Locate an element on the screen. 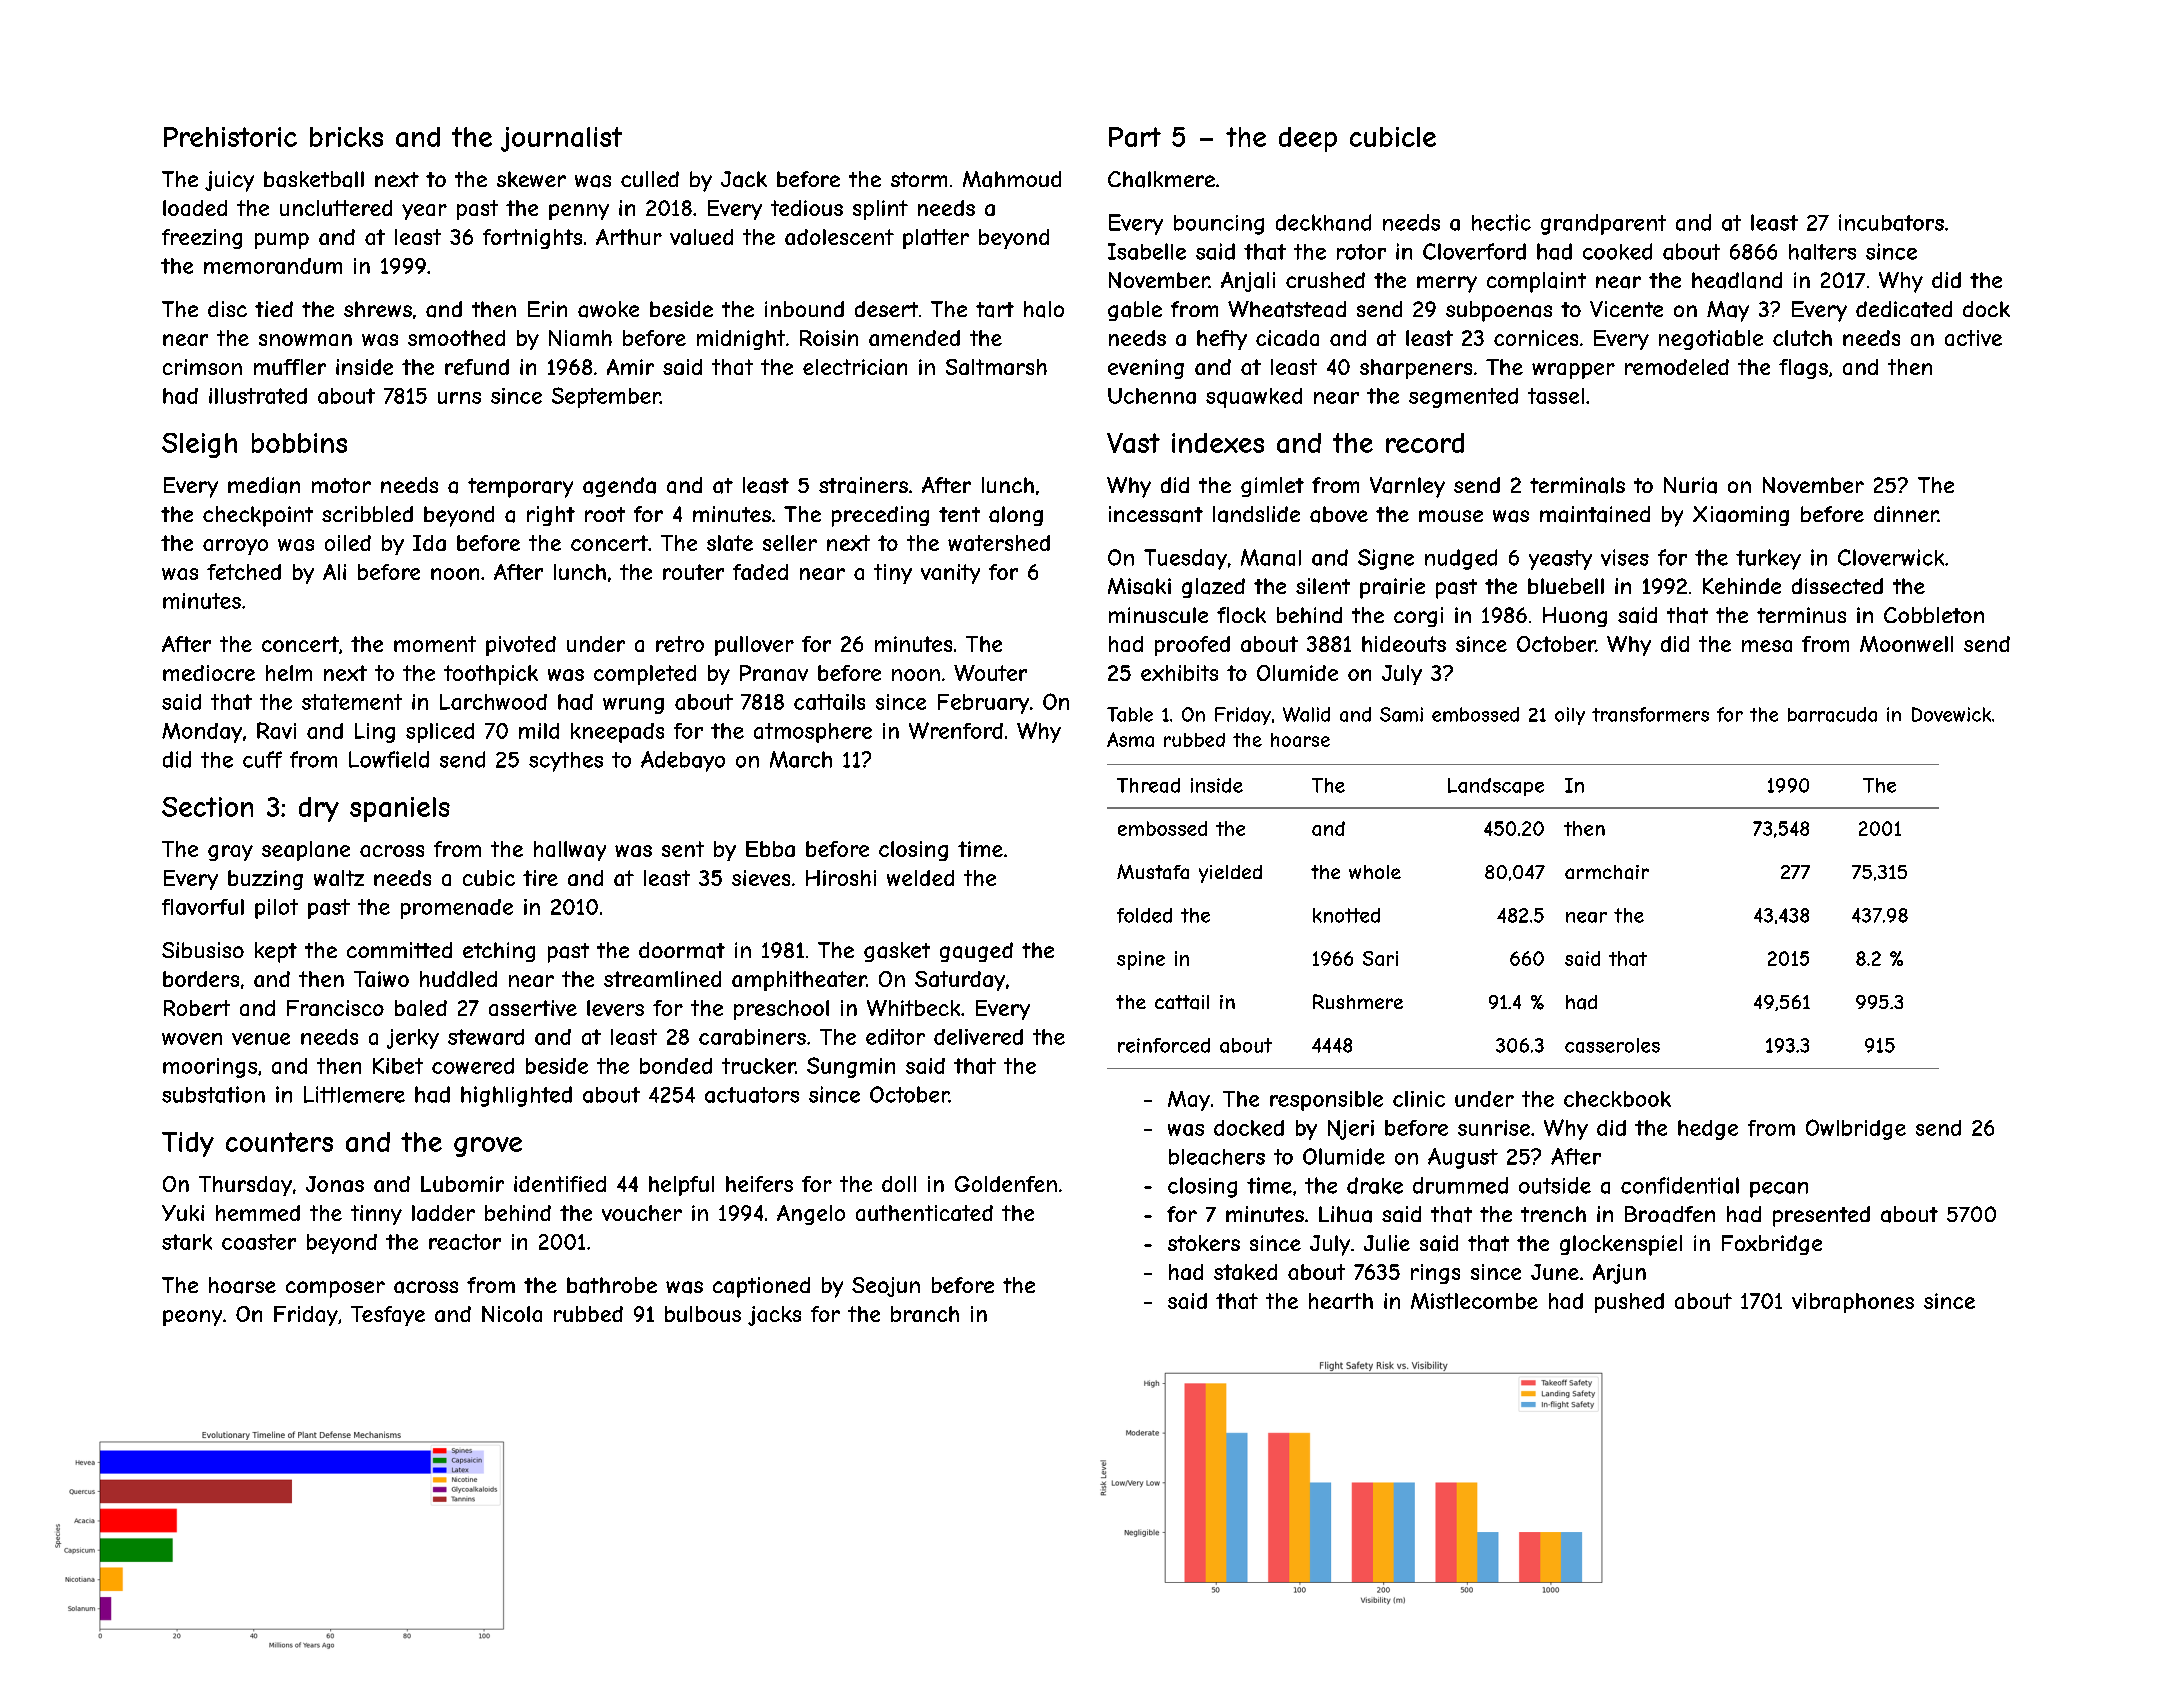 The image size is (2178, 1683). moment is located at coordinates (435, 644).
